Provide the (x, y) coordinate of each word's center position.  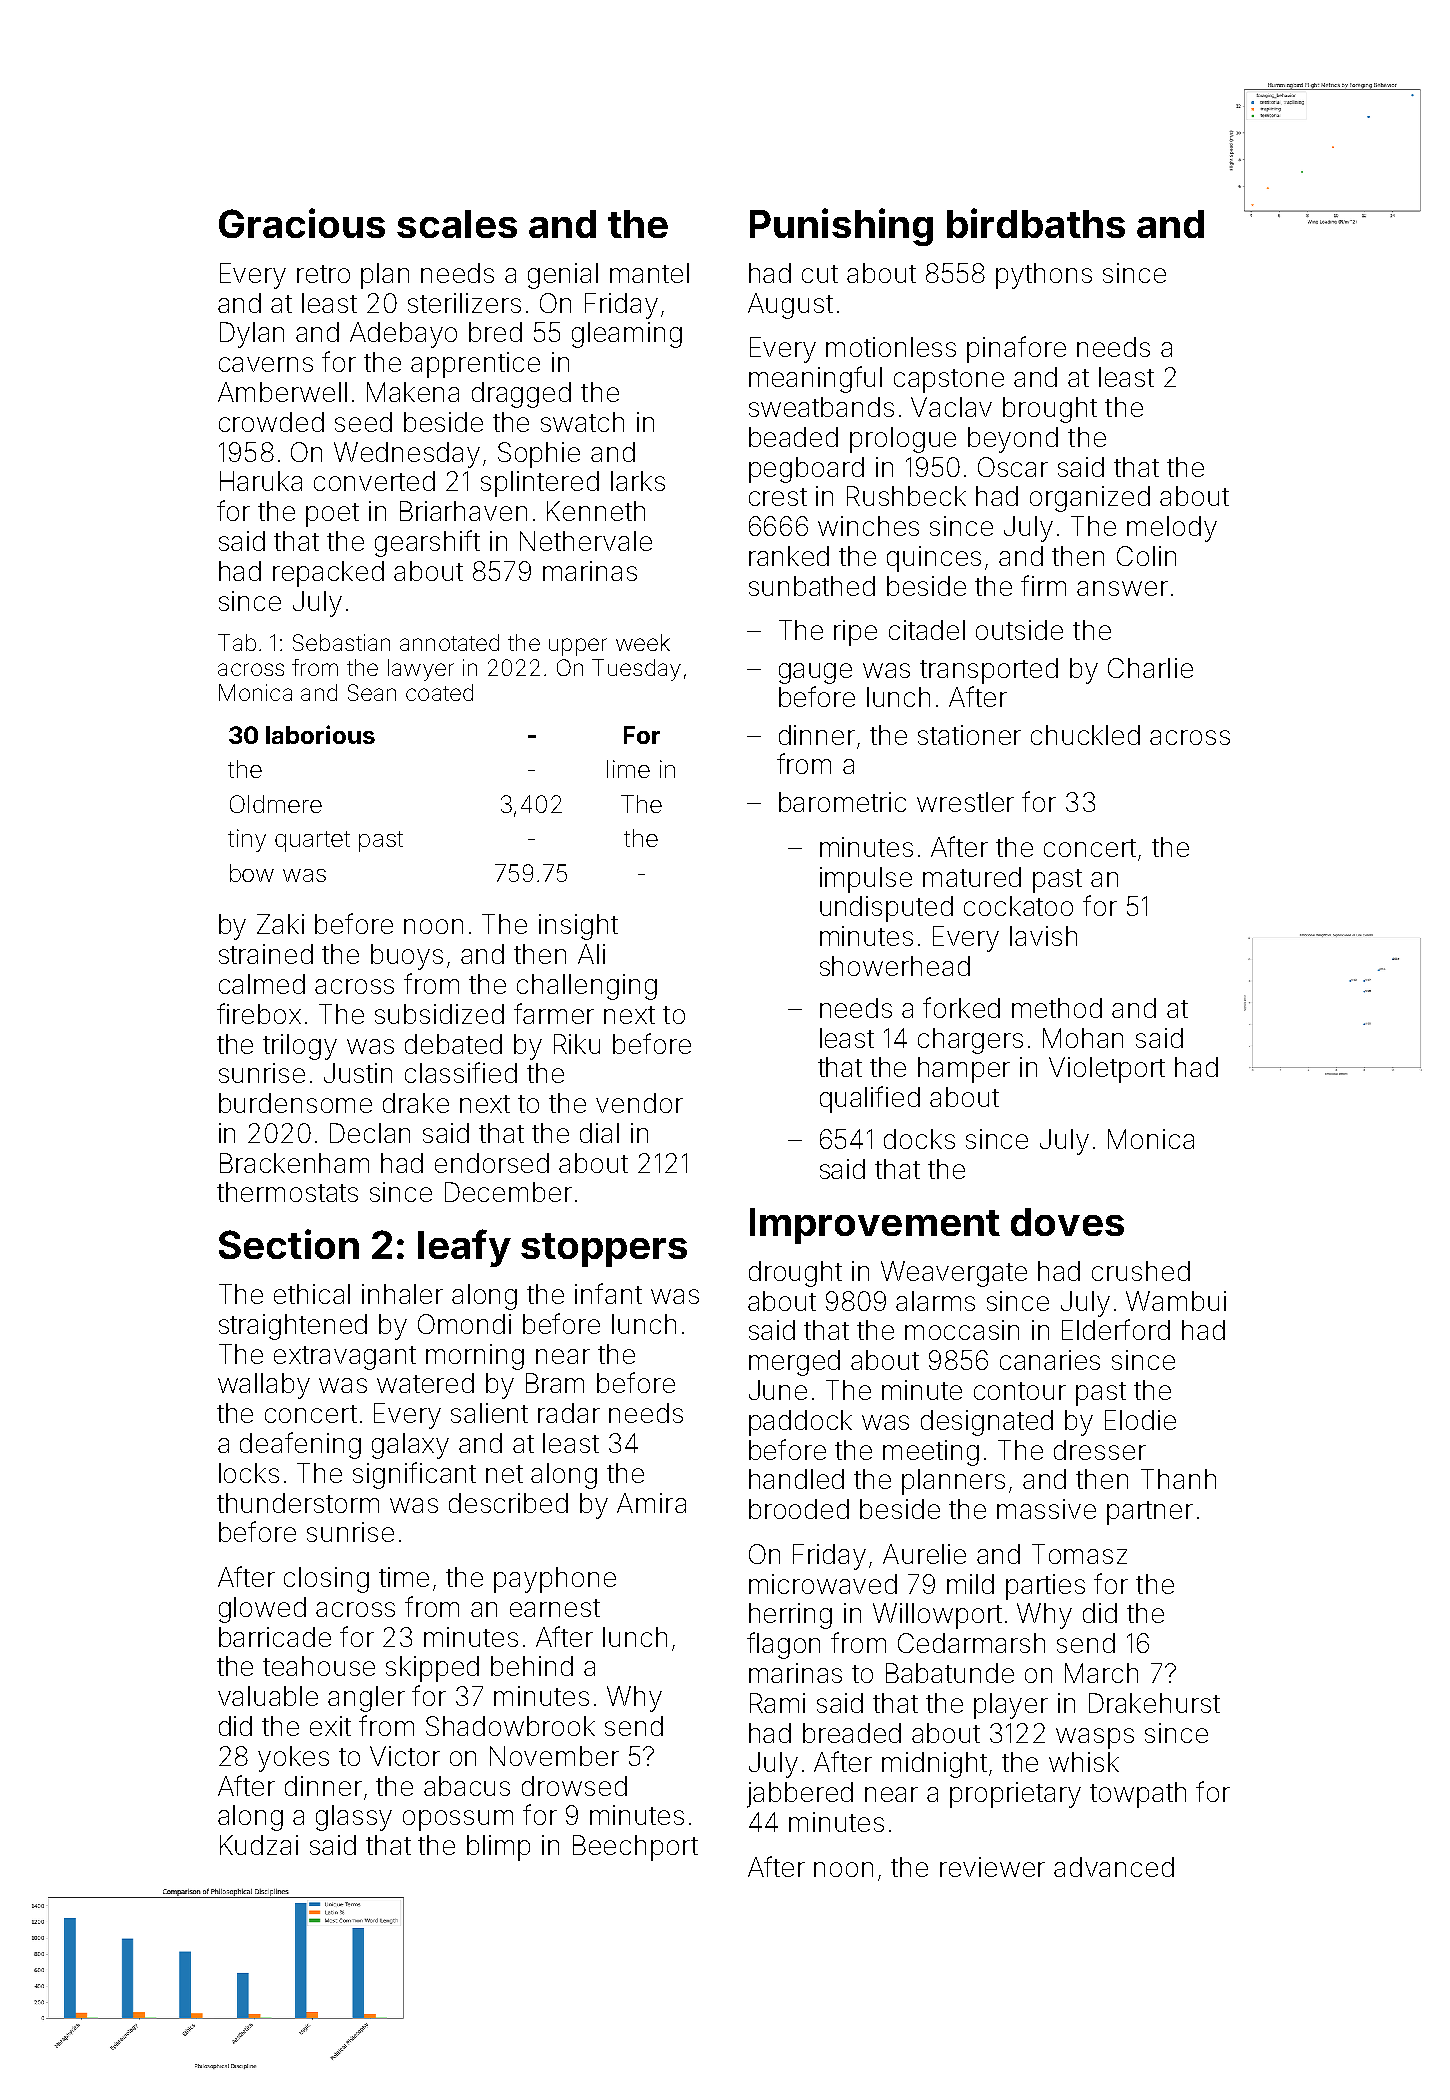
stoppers (604, 1250)
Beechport (635, 1848)
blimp (498, 1848)
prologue (903, 440)
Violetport (1107, 1070)
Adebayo (403, 335)
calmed (262, 984)
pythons (1044, 276)
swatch (582, 422)
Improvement (875, 1226)
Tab (237, 642)
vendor (639, 1103)
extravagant (345, 1358)
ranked (789, 556)
